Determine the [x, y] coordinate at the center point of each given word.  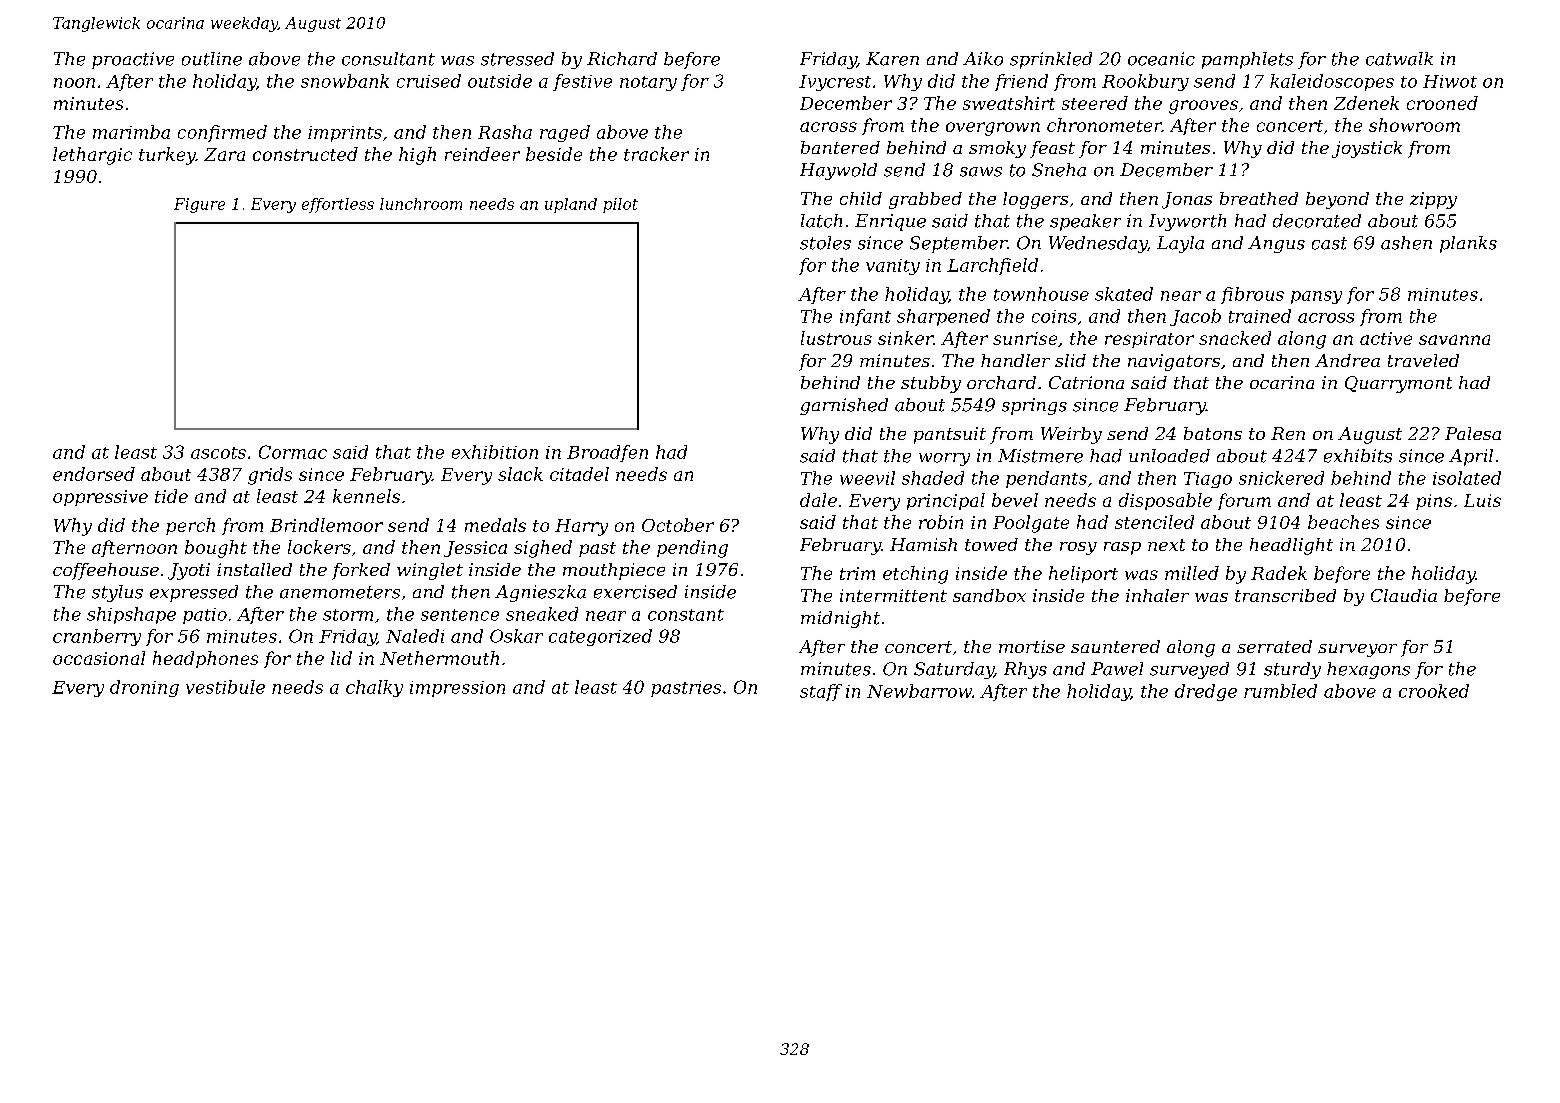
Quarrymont [1398, 384]
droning [144, 688]
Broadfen [607, 453]
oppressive [100, 498]
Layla [1180, 244]
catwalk [1399, 59]
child [861, 198]
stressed [517, 59]
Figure [199, 205]
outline [212, 59]
